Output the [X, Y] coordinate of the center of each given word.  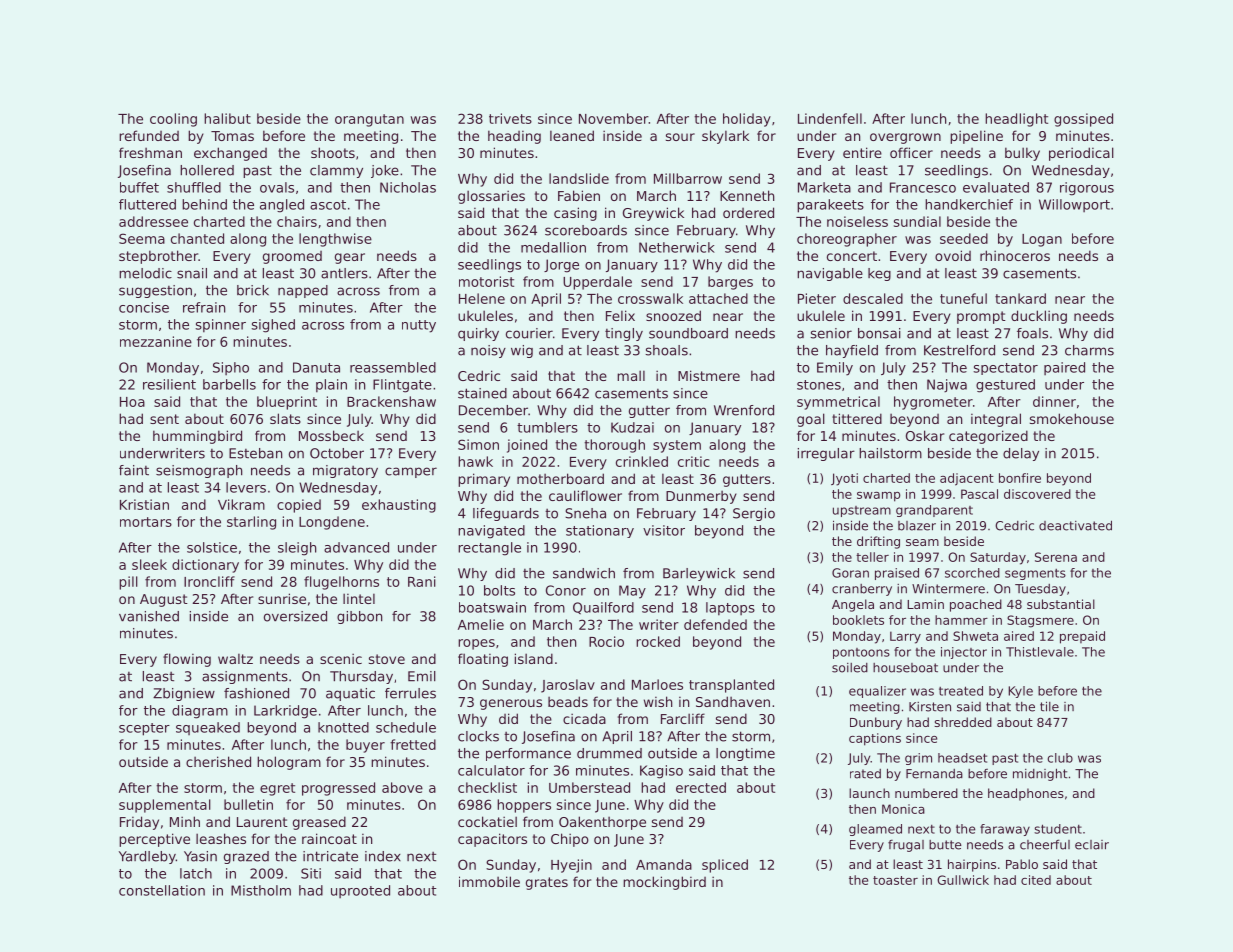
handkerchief [969, 204]
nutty [419, 326]
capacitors [492, 840]
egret [277, 789]
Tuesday [1040, 590]
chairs [297, 221]
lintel [359, 598]
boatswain [492, 607]
